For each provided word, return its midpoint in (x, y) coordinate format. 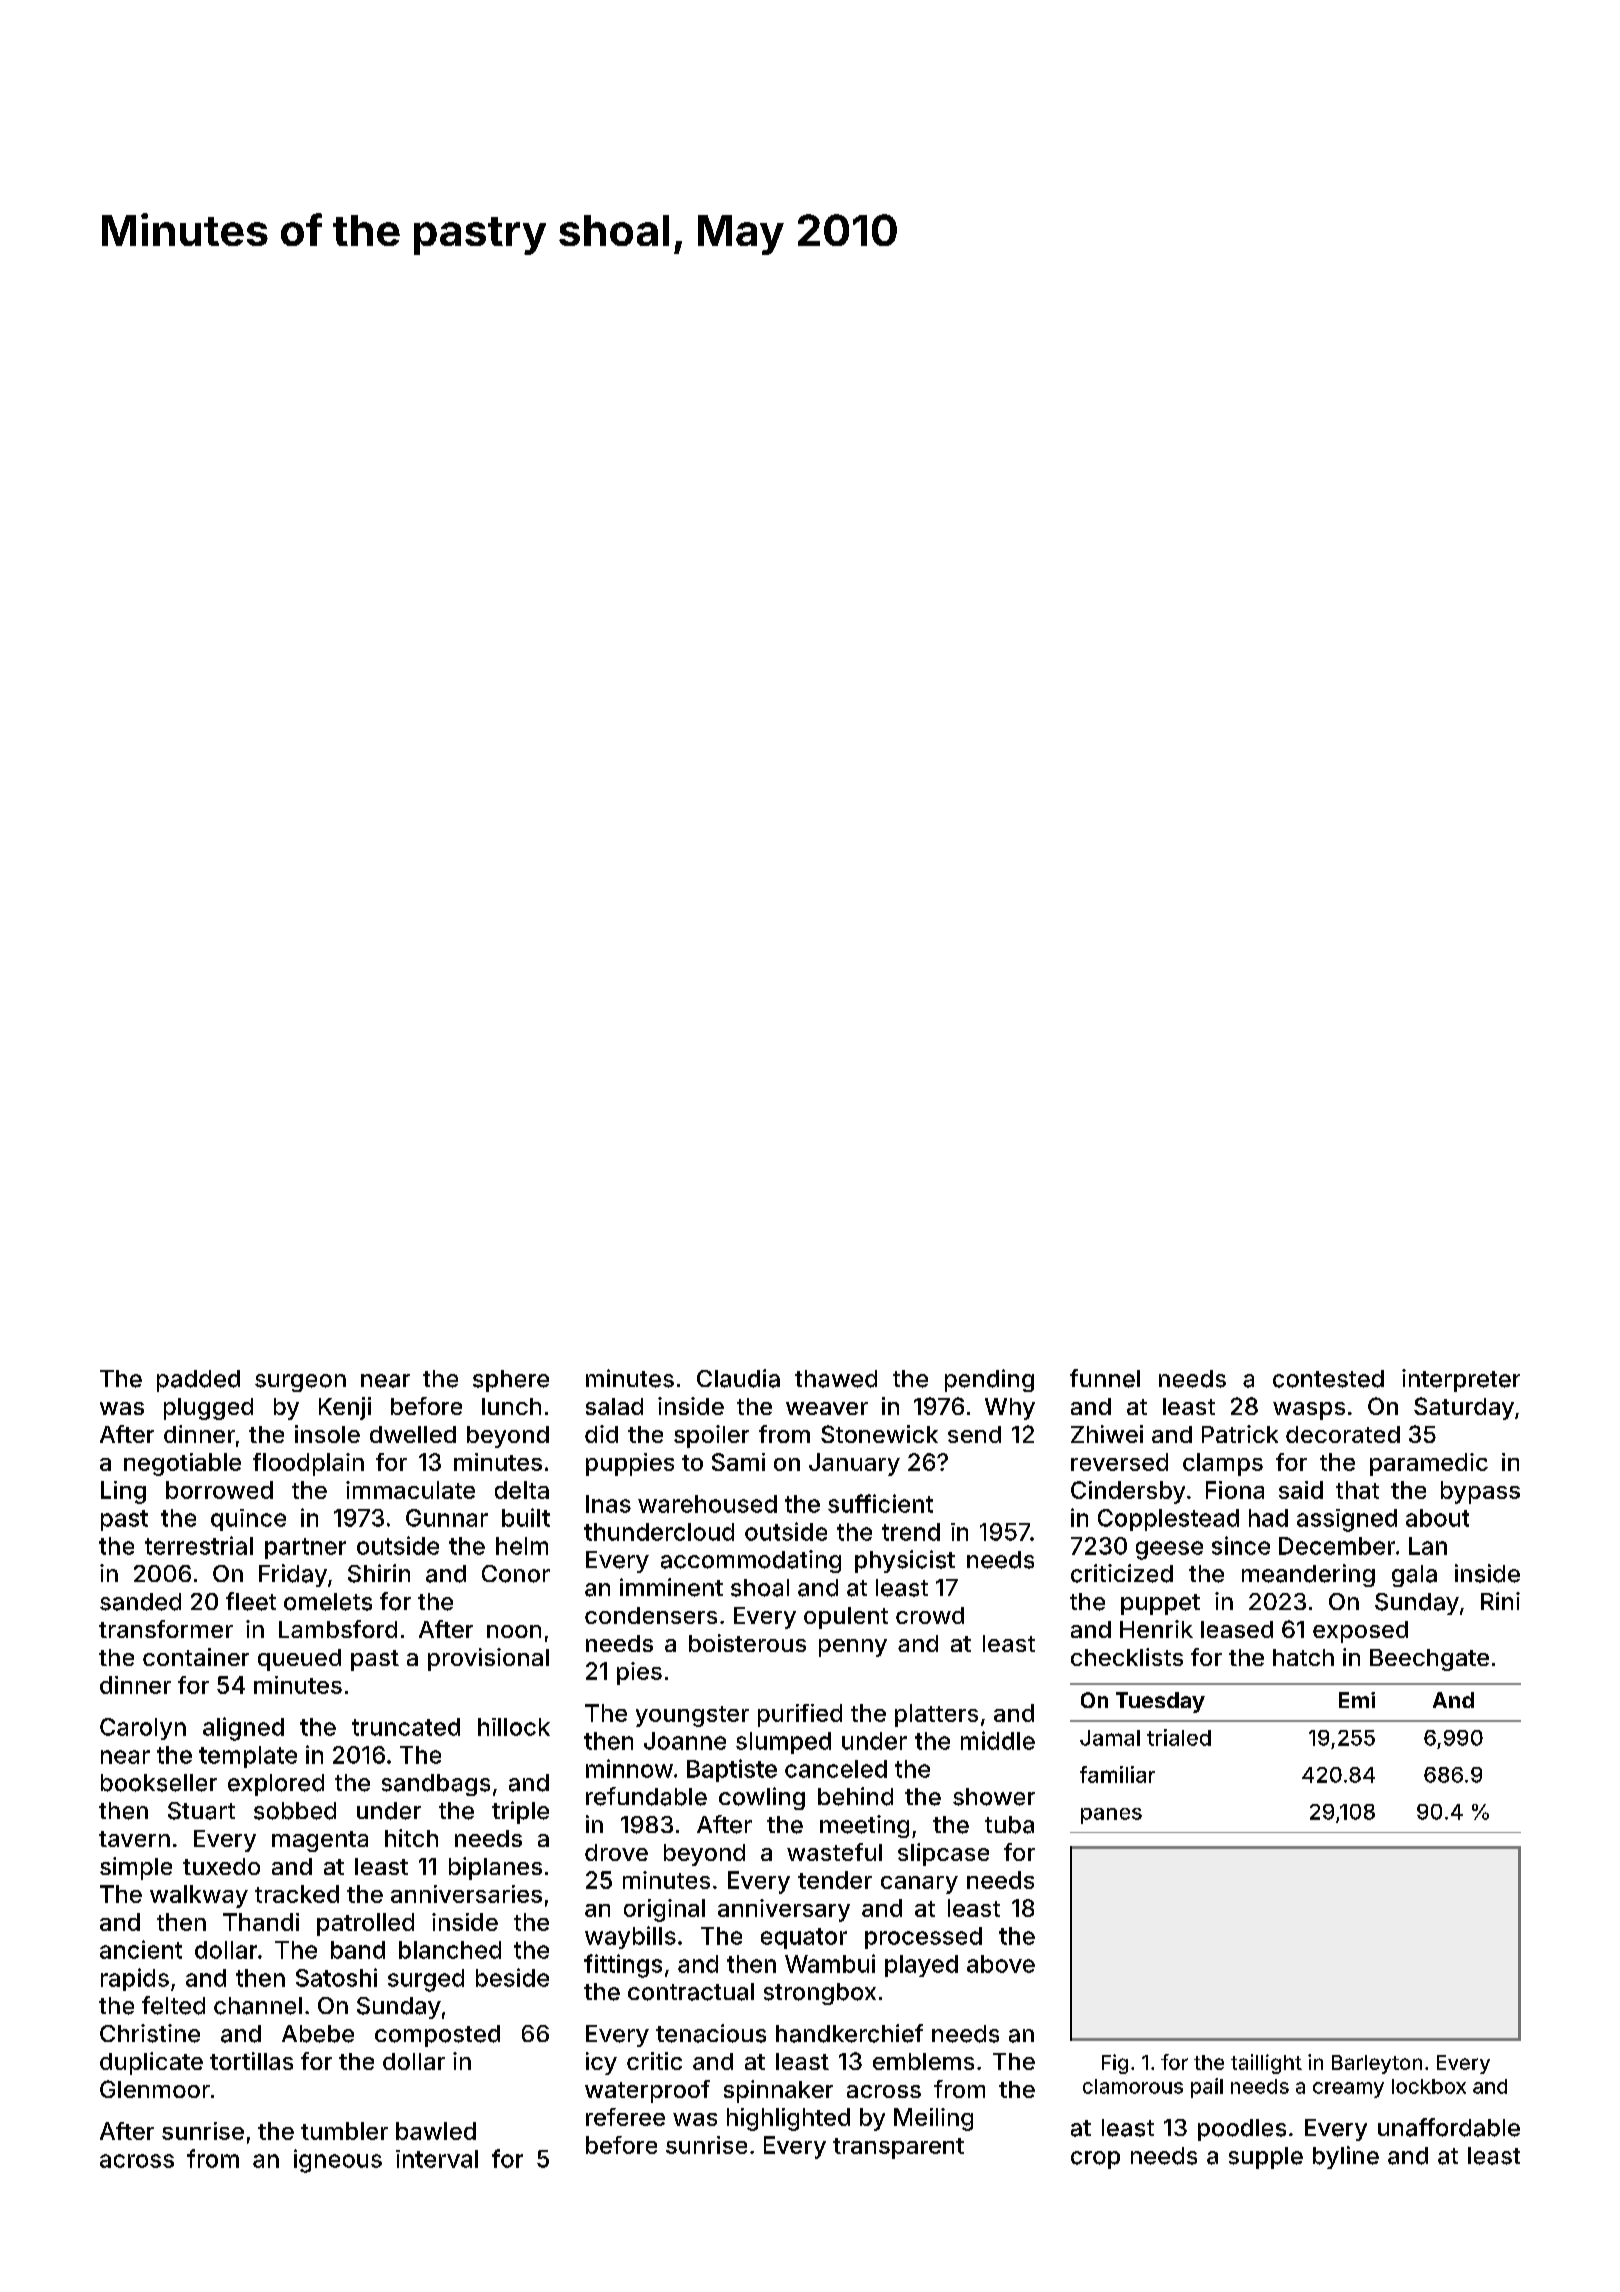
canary (919, 1885)
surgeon (300, 1383)
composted (437, 2036)
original (664, 1910)
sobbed (295, 1811)
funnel (1105, 1378)
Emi (1357, 1700)
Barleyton (1377, 2064)
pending (989, 1380)
